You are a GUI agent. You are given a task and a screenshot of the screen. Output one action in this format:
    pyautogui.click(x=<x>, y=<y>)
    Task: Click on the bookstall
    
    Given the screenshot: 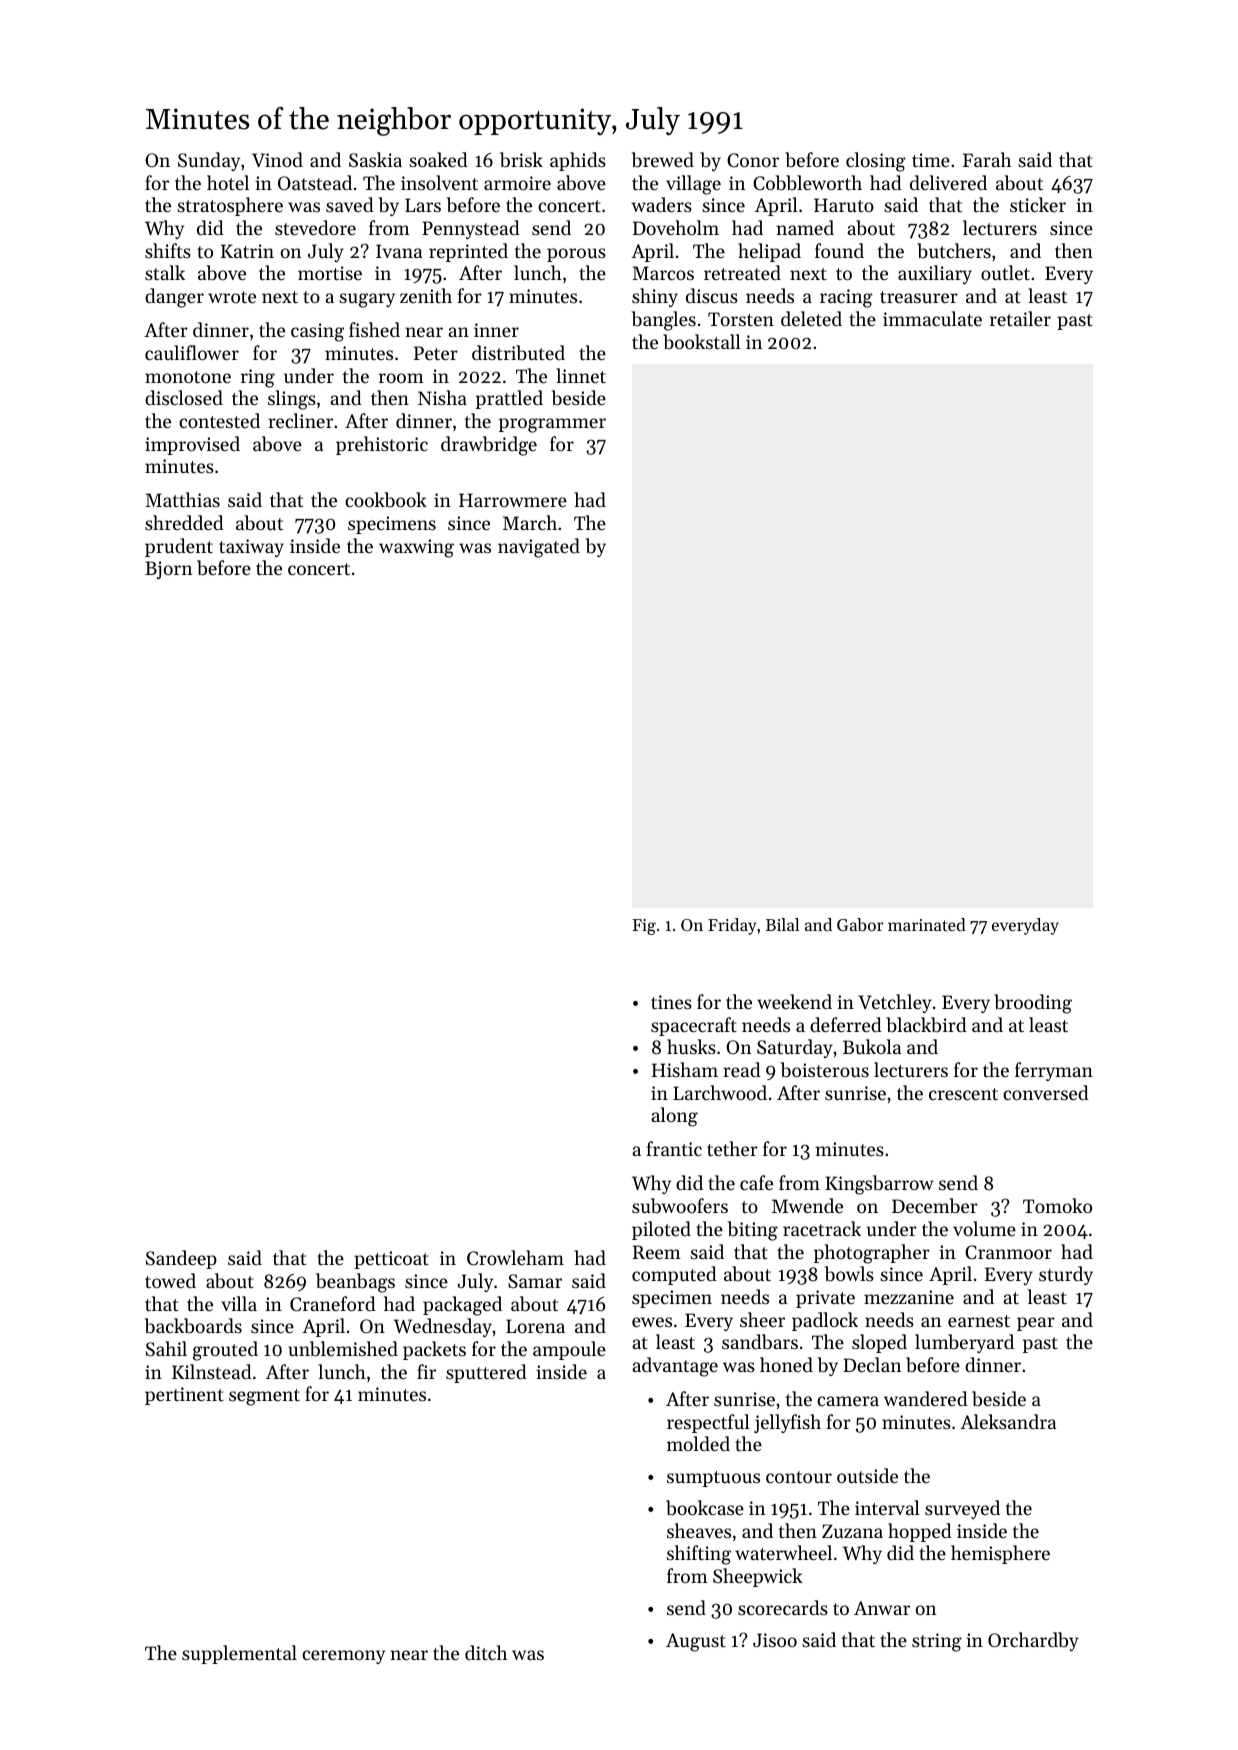 What is the action you would take?
    pyautogui.click(x=702, y=341)
